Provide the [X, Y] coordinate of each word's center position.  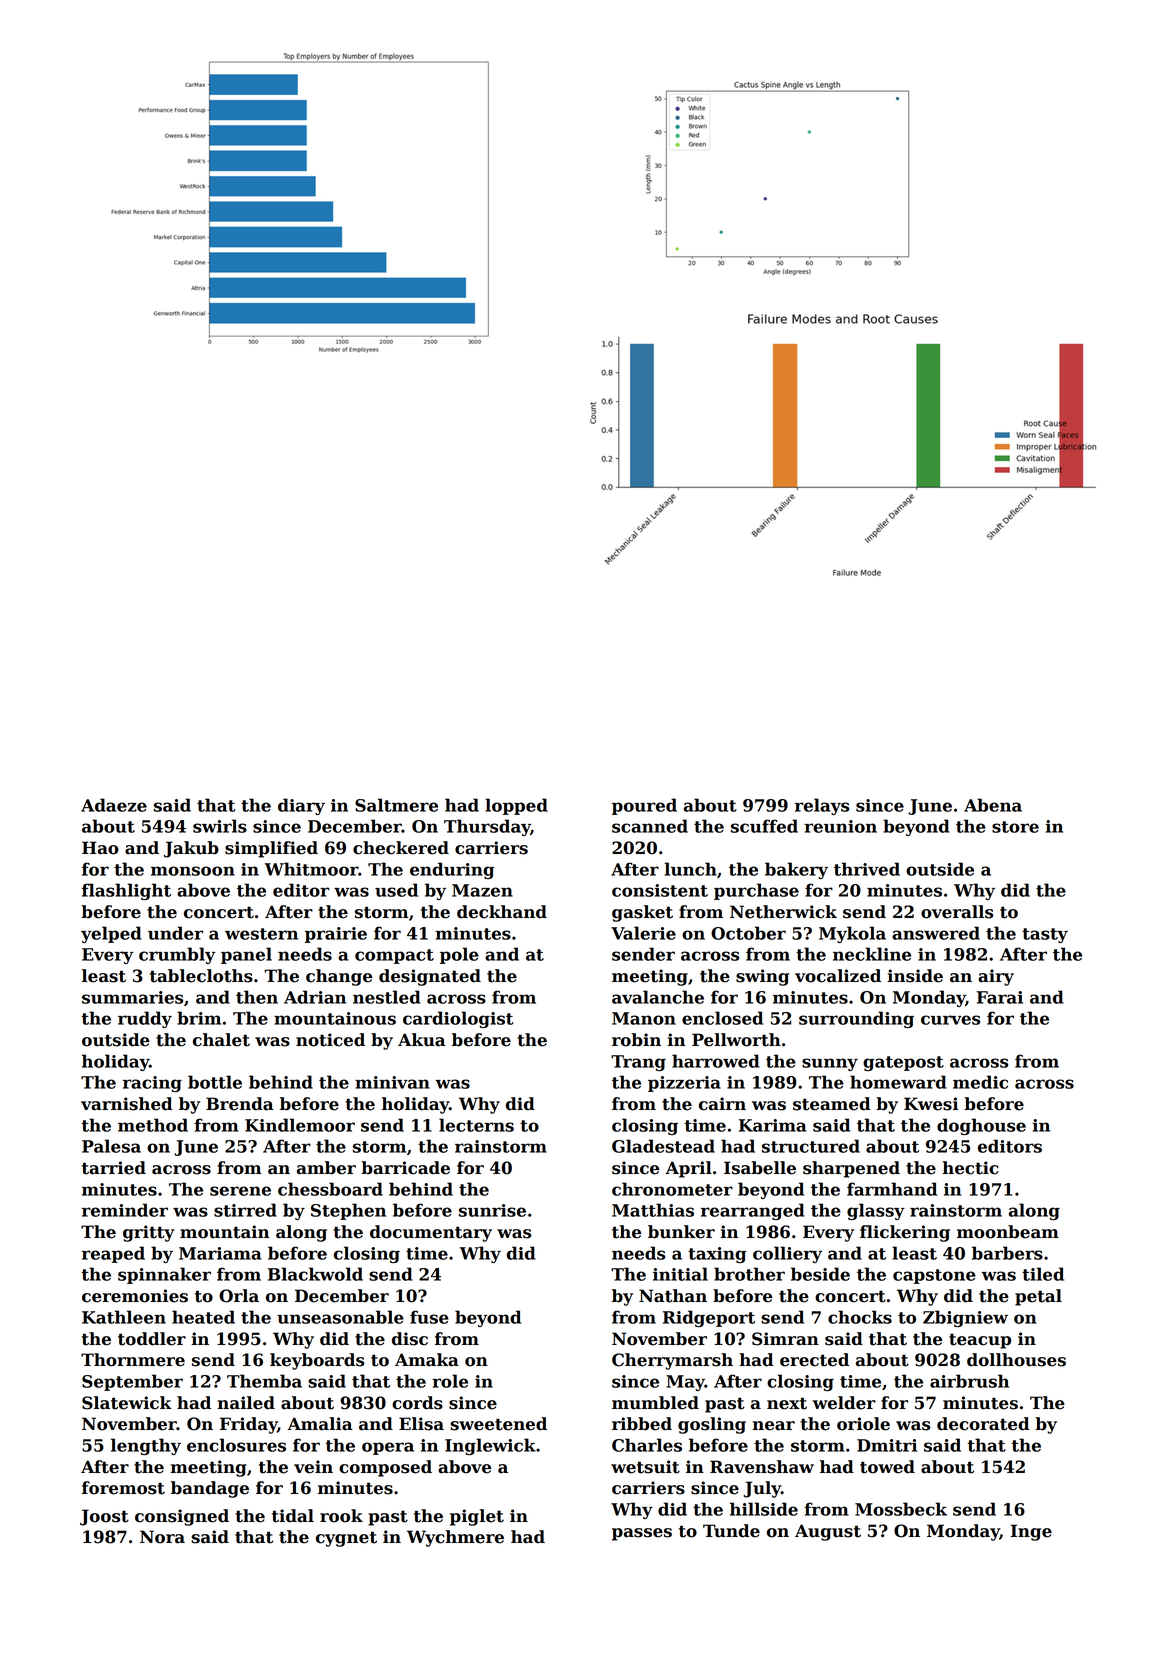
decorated [983, 1424]
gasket [642, 913]
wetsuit [645, 1467]
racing [152, 1084]
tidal [293, 1516]
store [1015, 827]
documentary [431, 1233]
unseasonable [340, 1317]
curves [950, 1020]
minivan [392, 1082]
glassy [876, 1211]
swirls [220, 826]
